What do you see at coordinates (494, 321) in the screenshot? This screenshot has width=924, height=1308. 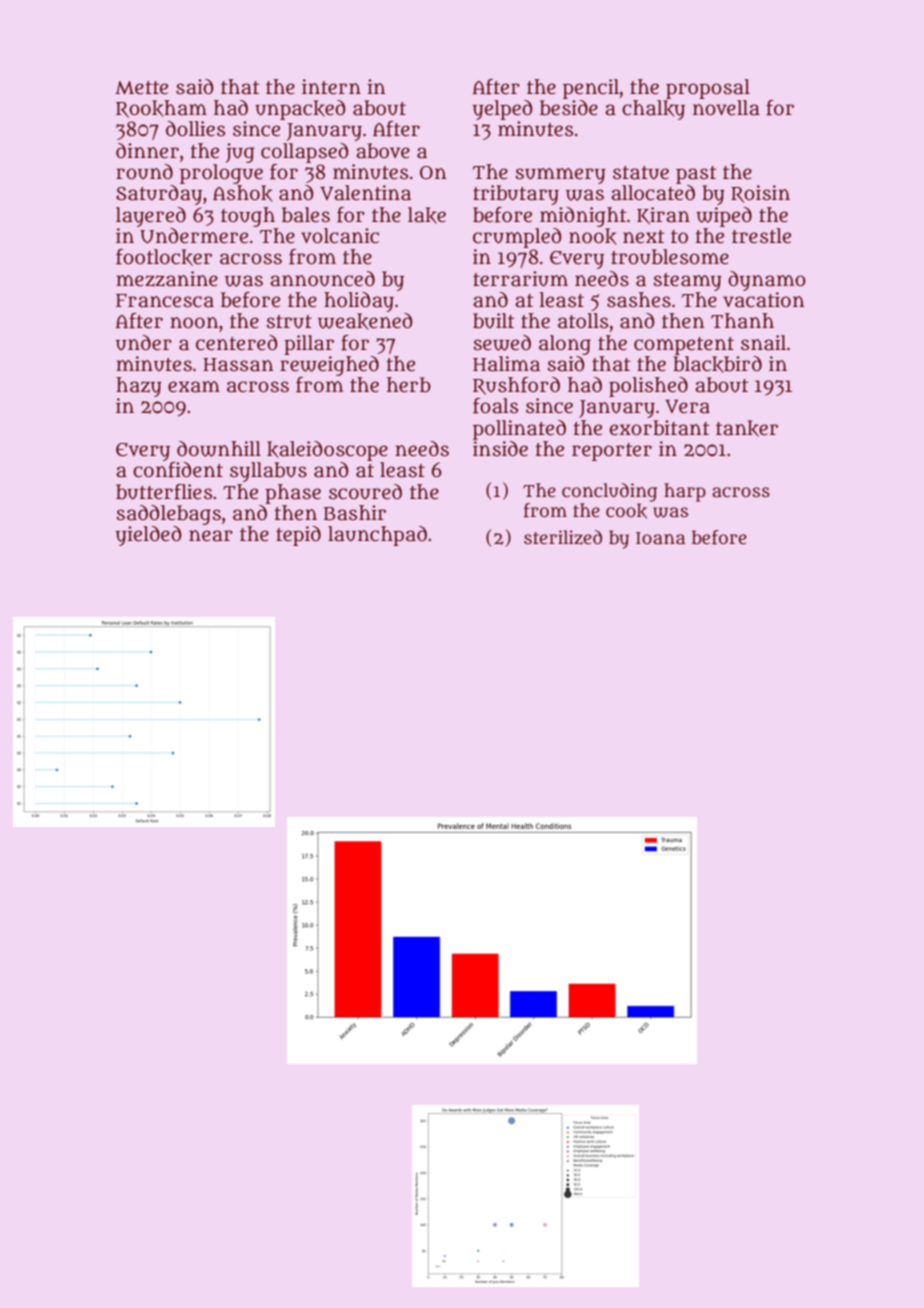 I see `built` at bounding box center [494, 321].
